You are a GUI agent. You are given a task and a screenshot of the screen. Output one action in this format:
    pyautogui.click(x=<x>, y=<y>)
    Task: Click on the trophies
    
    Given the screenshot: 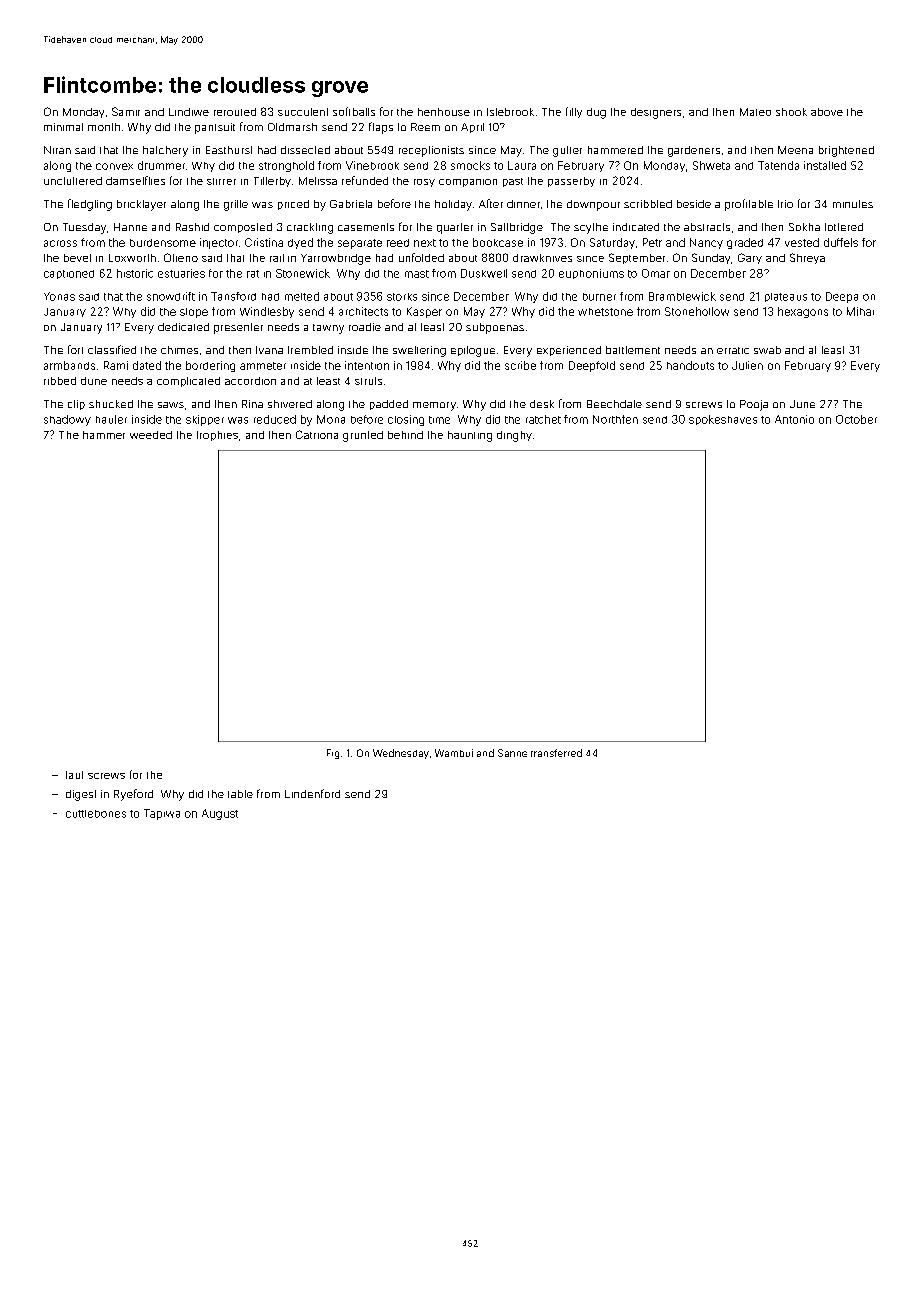 What is the action you would take?
    pyautogui.click(x=217, y=436)
